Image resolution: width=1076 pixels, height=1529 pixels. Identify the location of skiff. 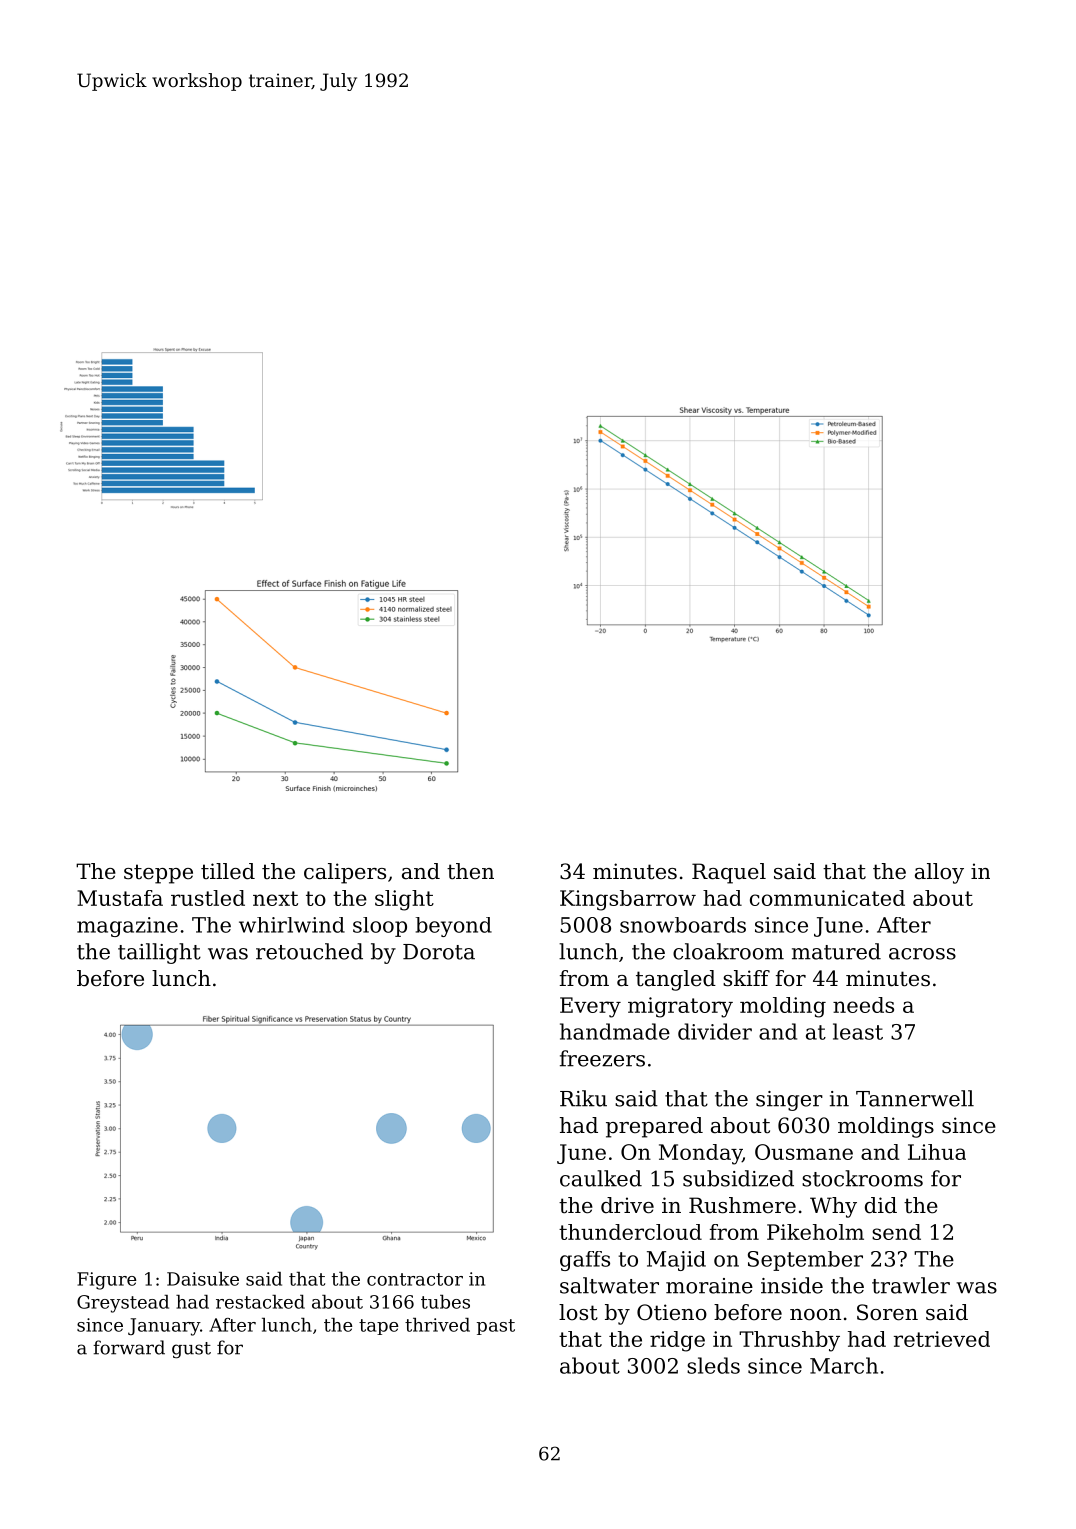
(746, 978).
